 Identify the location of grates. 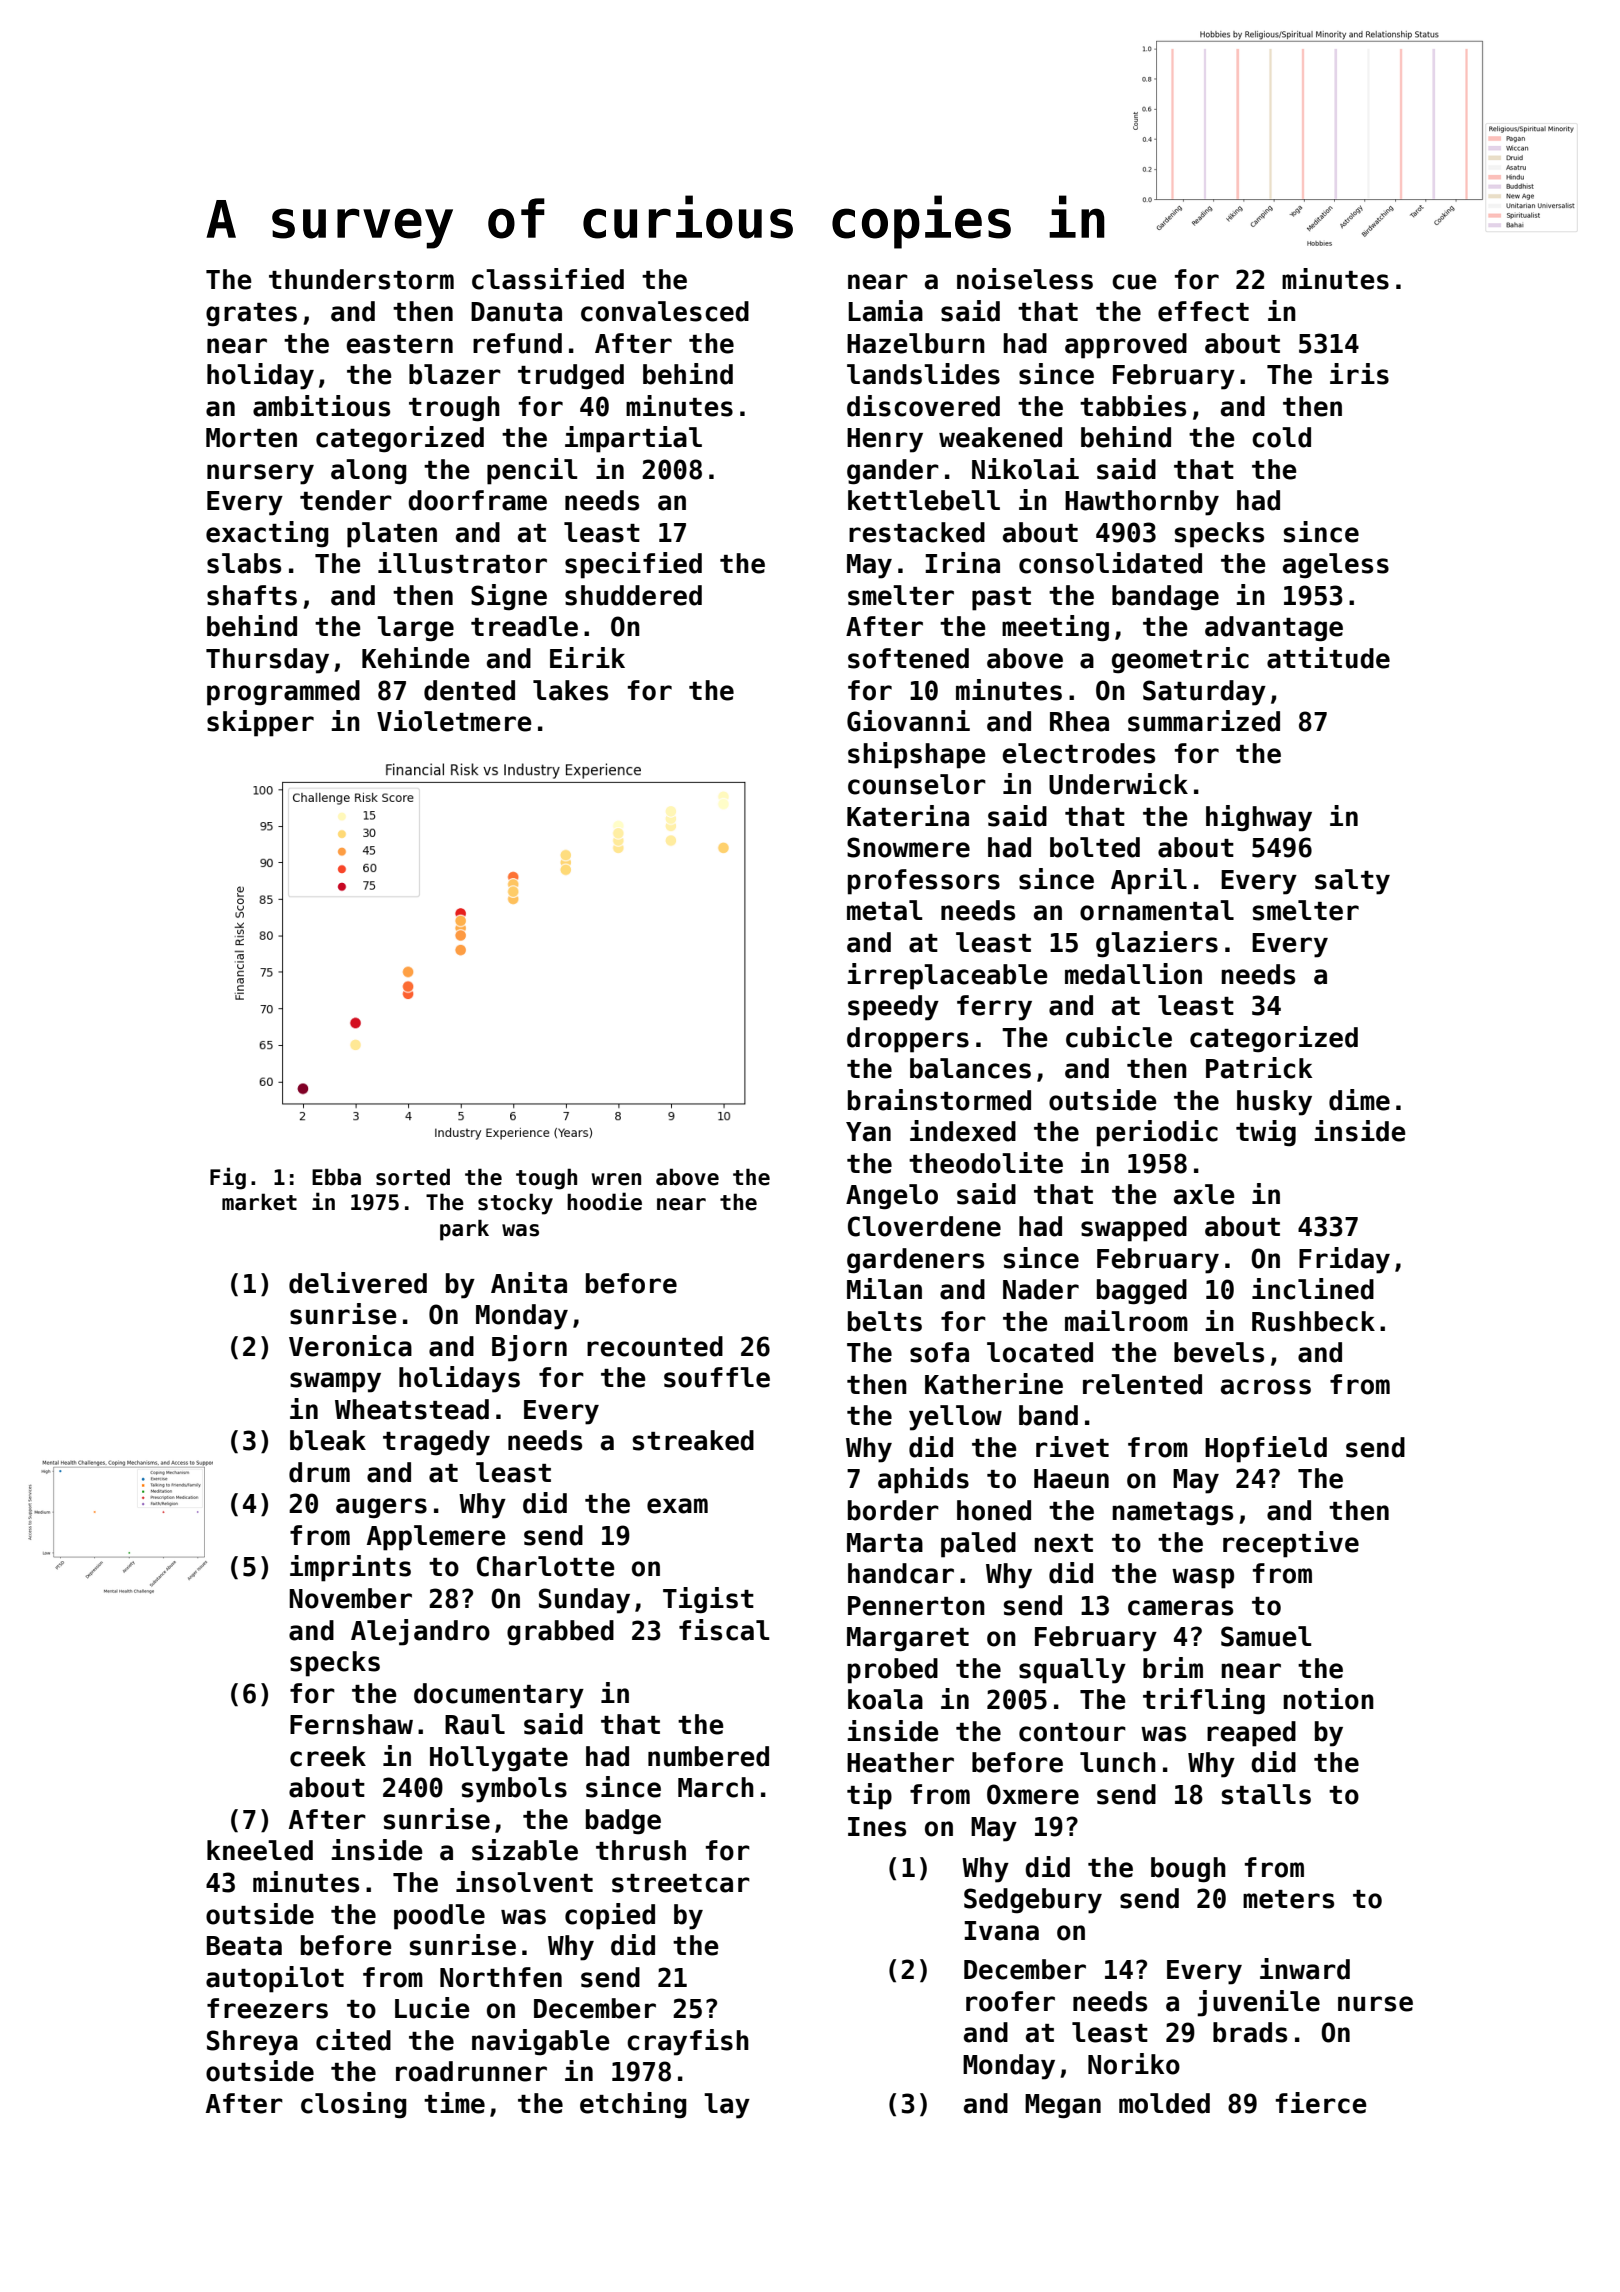
(251, 315).
